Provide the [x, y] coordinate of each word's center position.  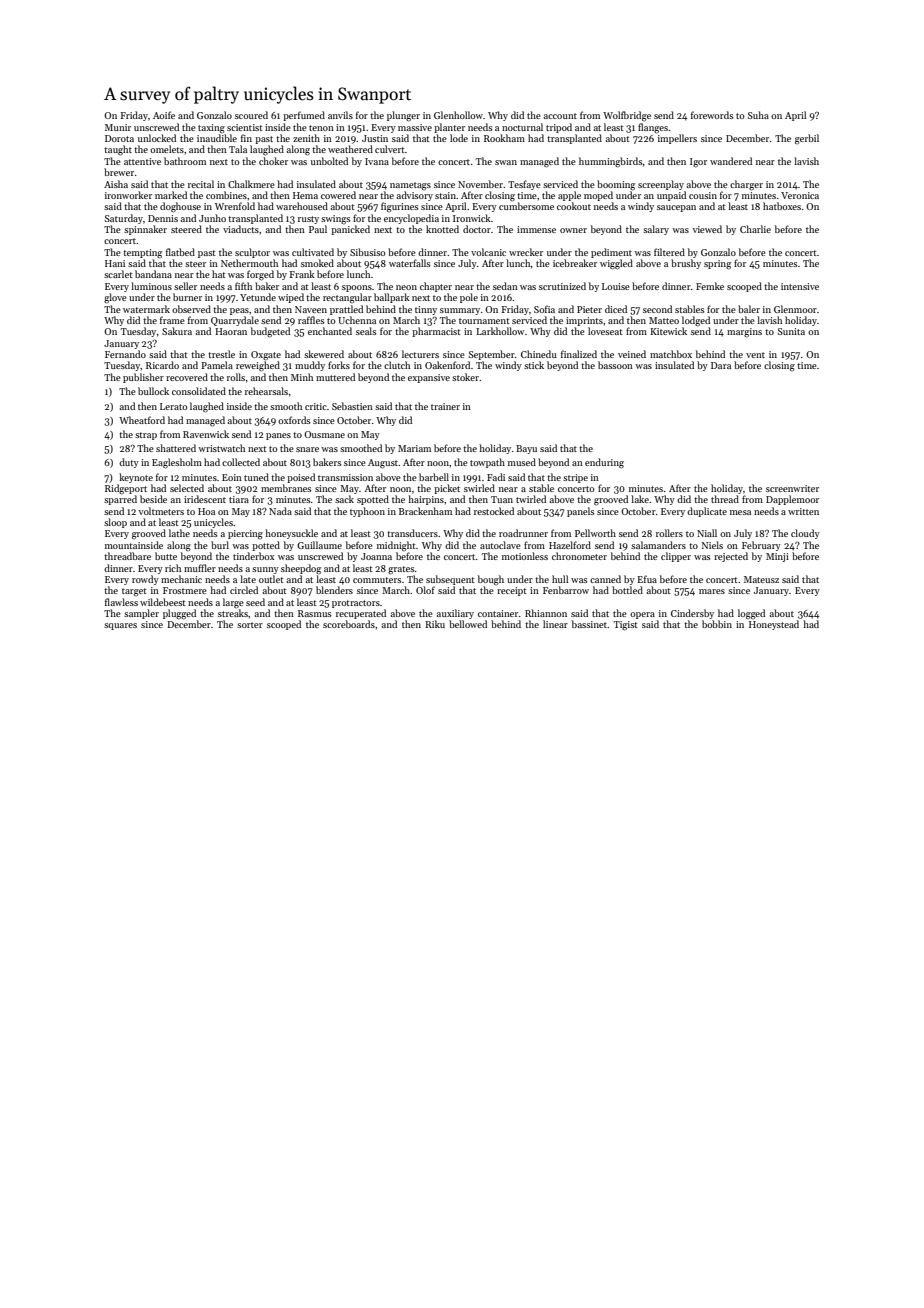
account [560, 116]
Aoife [164, 115]
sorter [250, 625]
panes [278, 436]
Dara [721, 365]
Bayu [526, 449]
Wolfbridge [627, 116]
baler [749, 309]
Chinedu [539, 354]
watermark [146, 309]
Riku [435, 624]
